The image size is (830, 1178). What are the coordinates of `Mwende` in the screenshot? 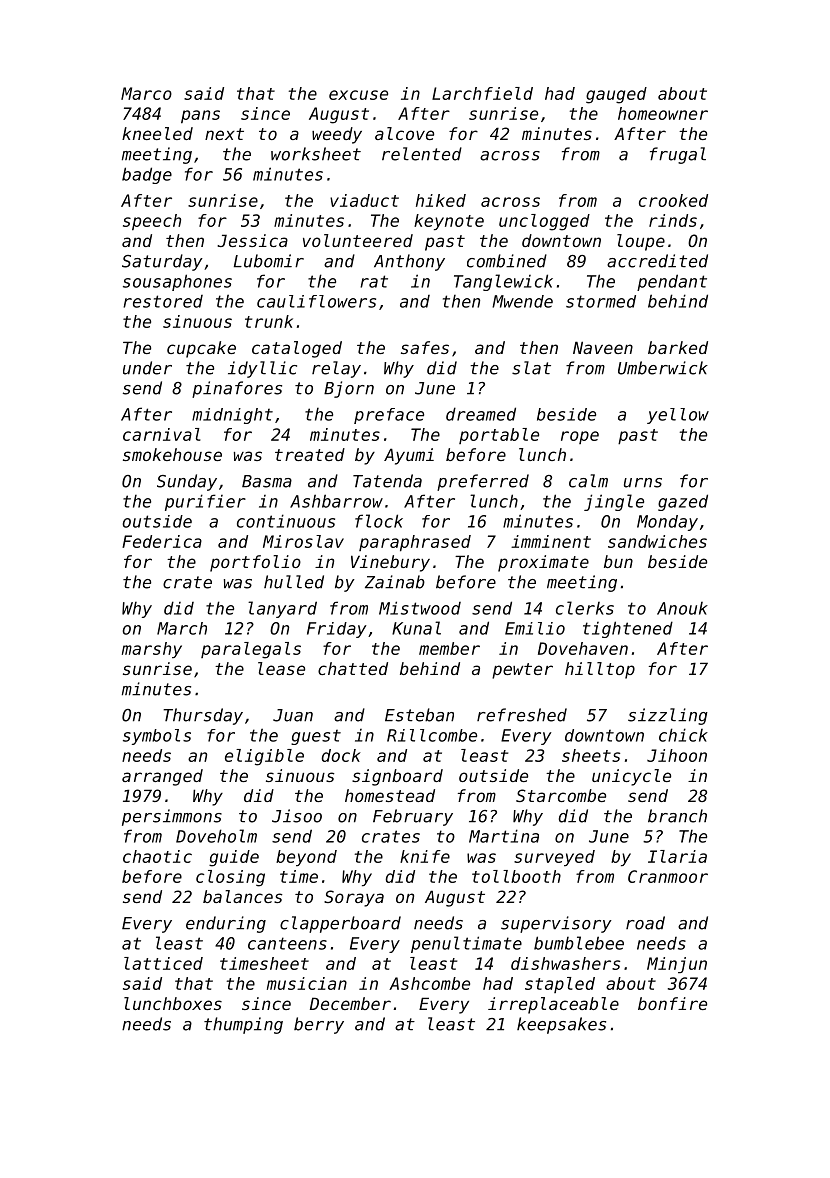 It's located at (522, 301).
